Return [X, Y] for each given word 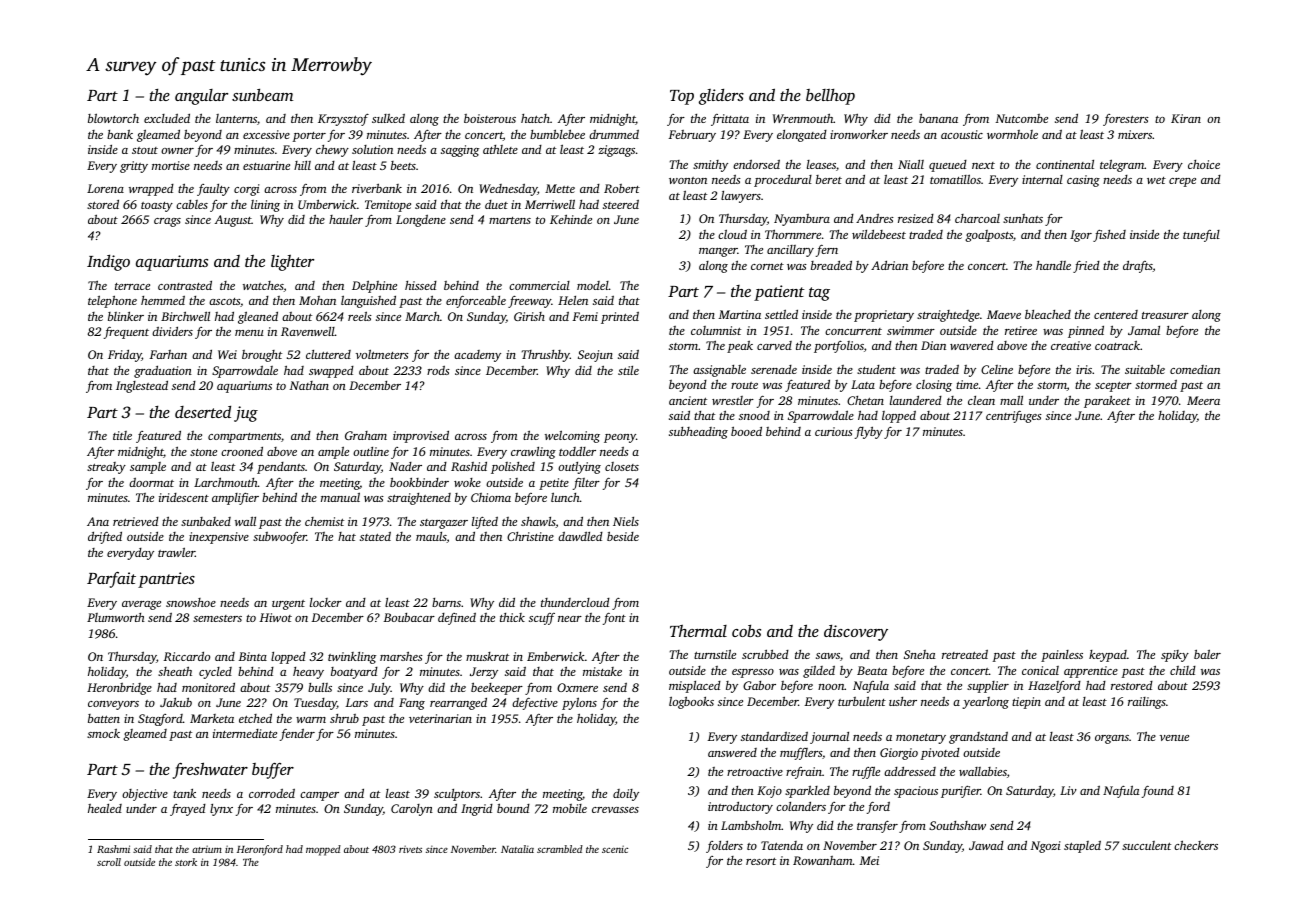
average [141, 605]
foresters [1126, 120]
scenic [615, 849]
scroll [109, 862]
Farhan [168, 354]
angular [201, 97]
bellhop [830, 97]
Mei [869, 860]
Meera [1203, 400]
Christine [530, 536]
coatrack [1117, 345]
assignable [719, 371]
